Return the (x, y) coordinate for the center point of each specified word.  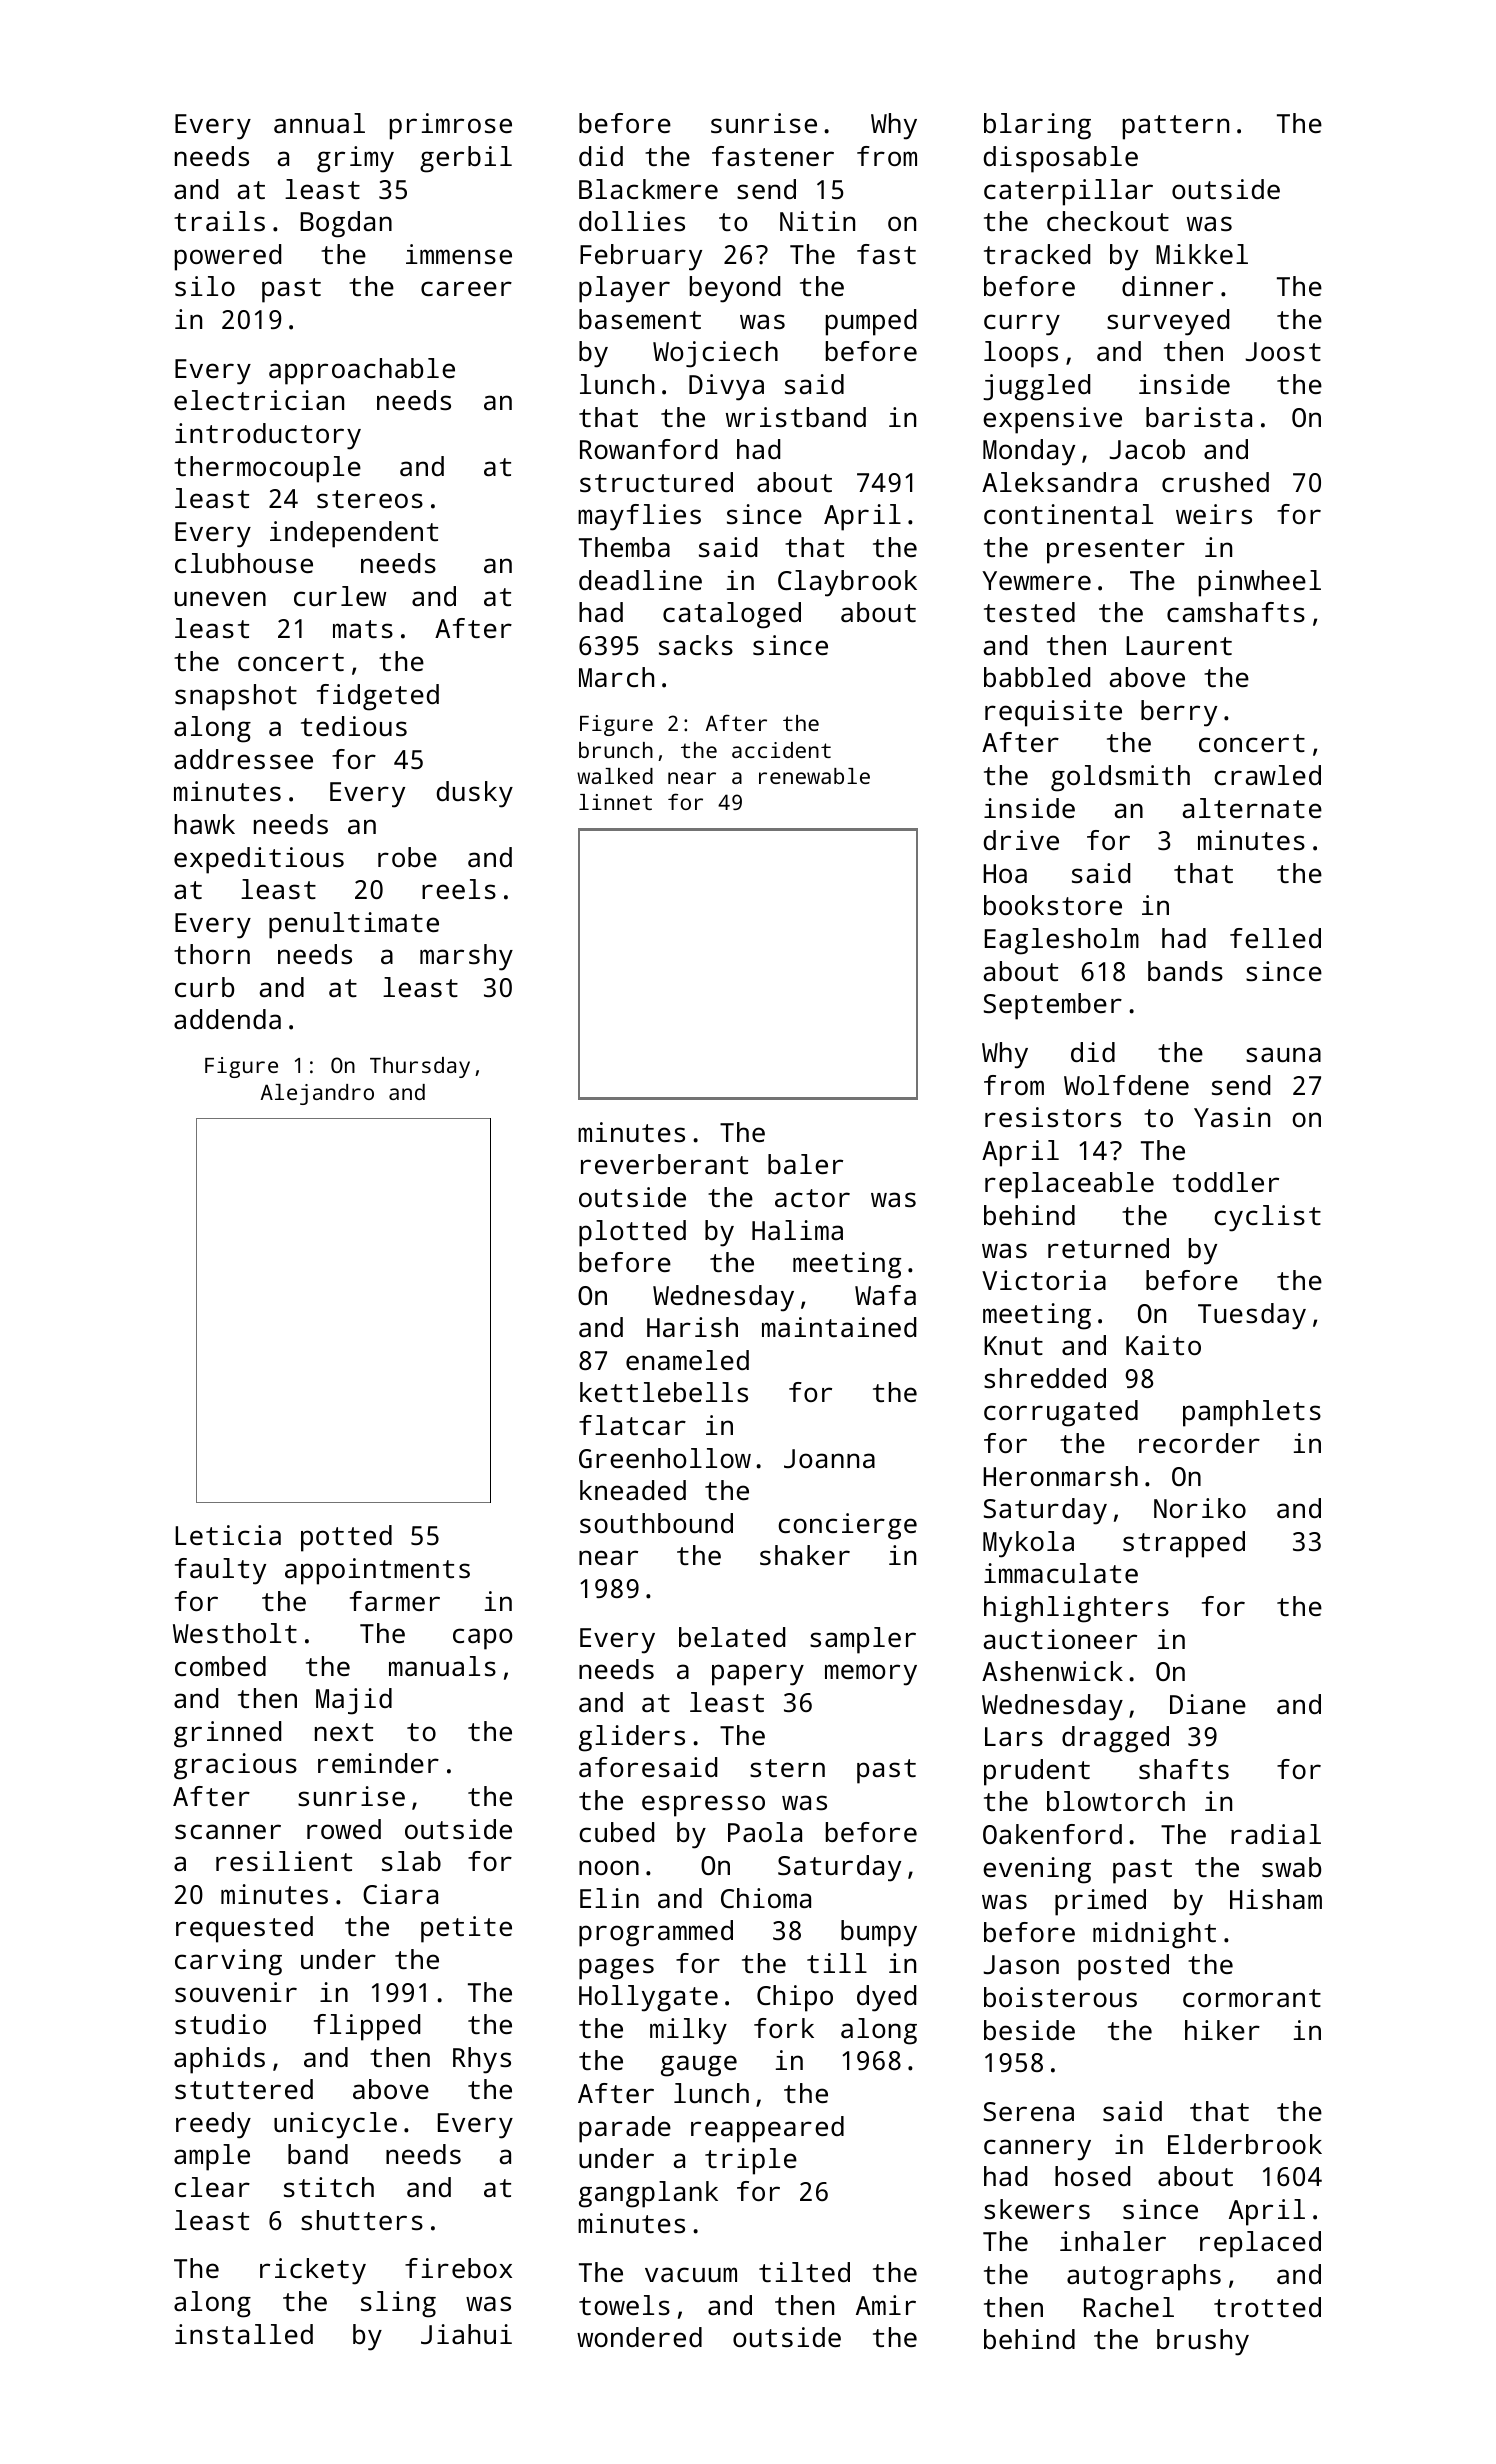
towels (624, 2305)
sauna (1283, 1054)
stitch (329, 2187)
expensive (1052, 420)
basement (640, 319)
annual (319, 123)
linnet (615, 802)
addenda (227, 1019)
